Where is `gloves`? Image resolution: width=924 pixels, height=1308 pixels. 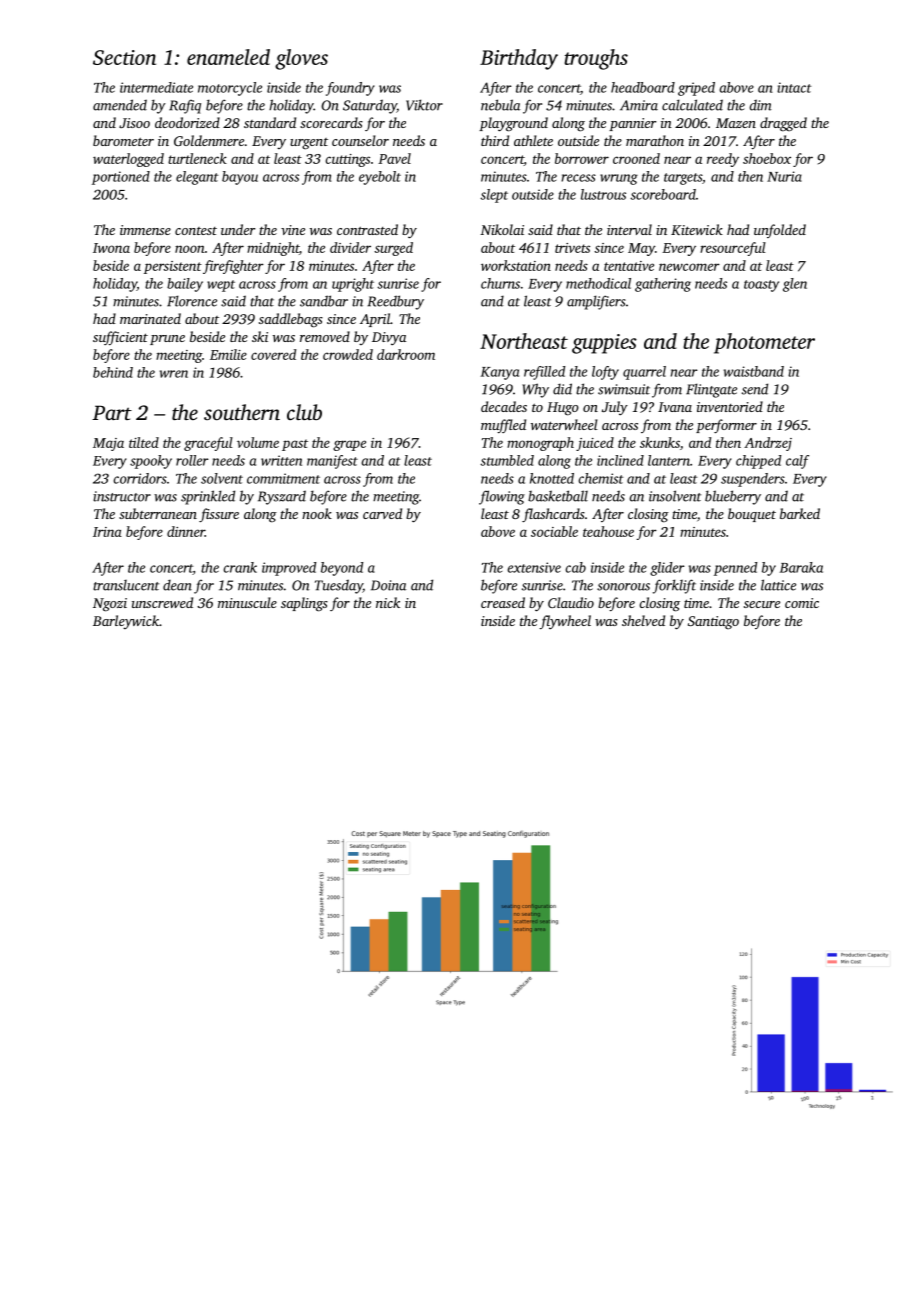 gloves is located at coordinates (301, 59).
